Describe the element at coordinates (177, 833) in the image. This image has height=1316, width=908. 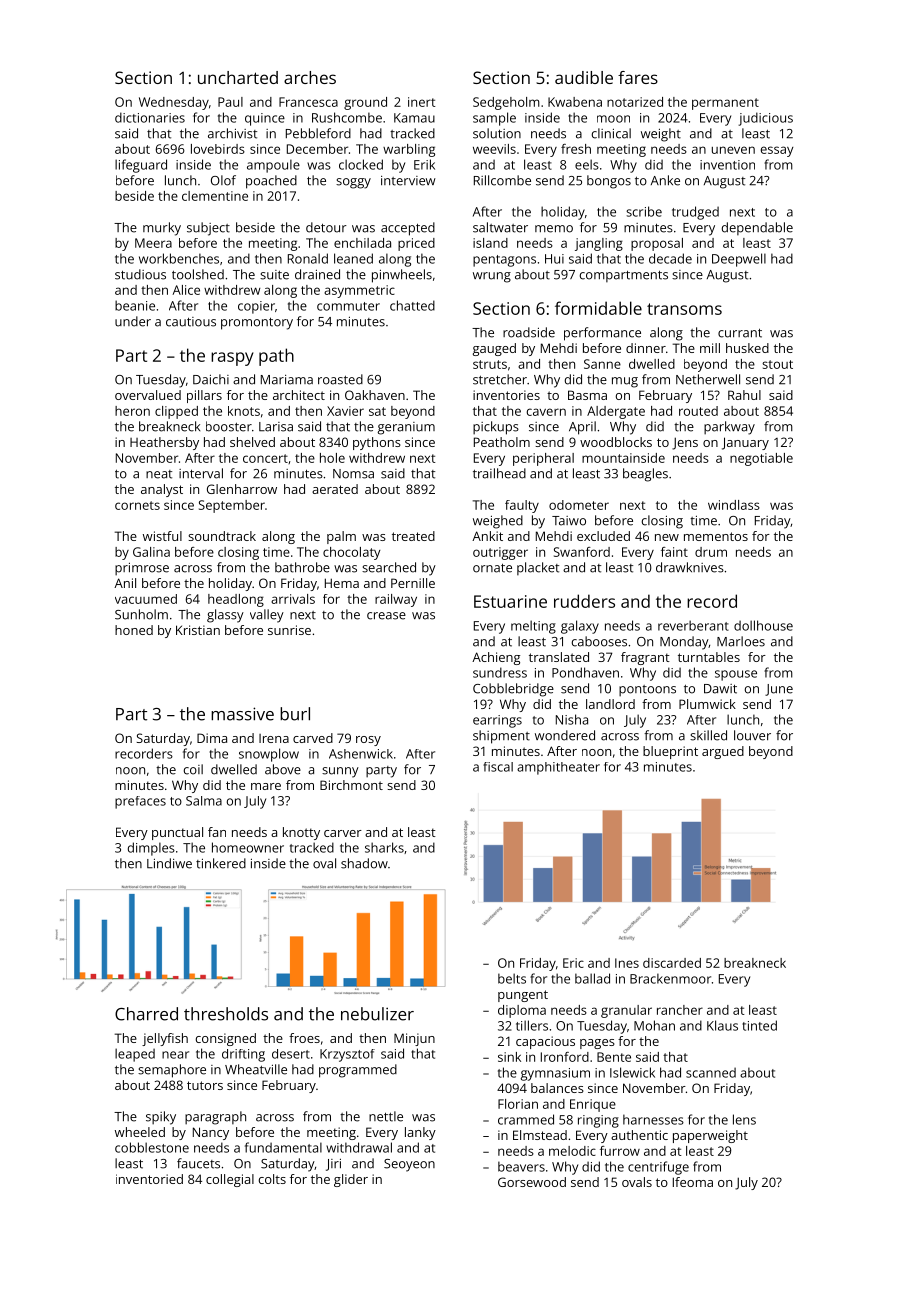
I see `punctual` at that location.
